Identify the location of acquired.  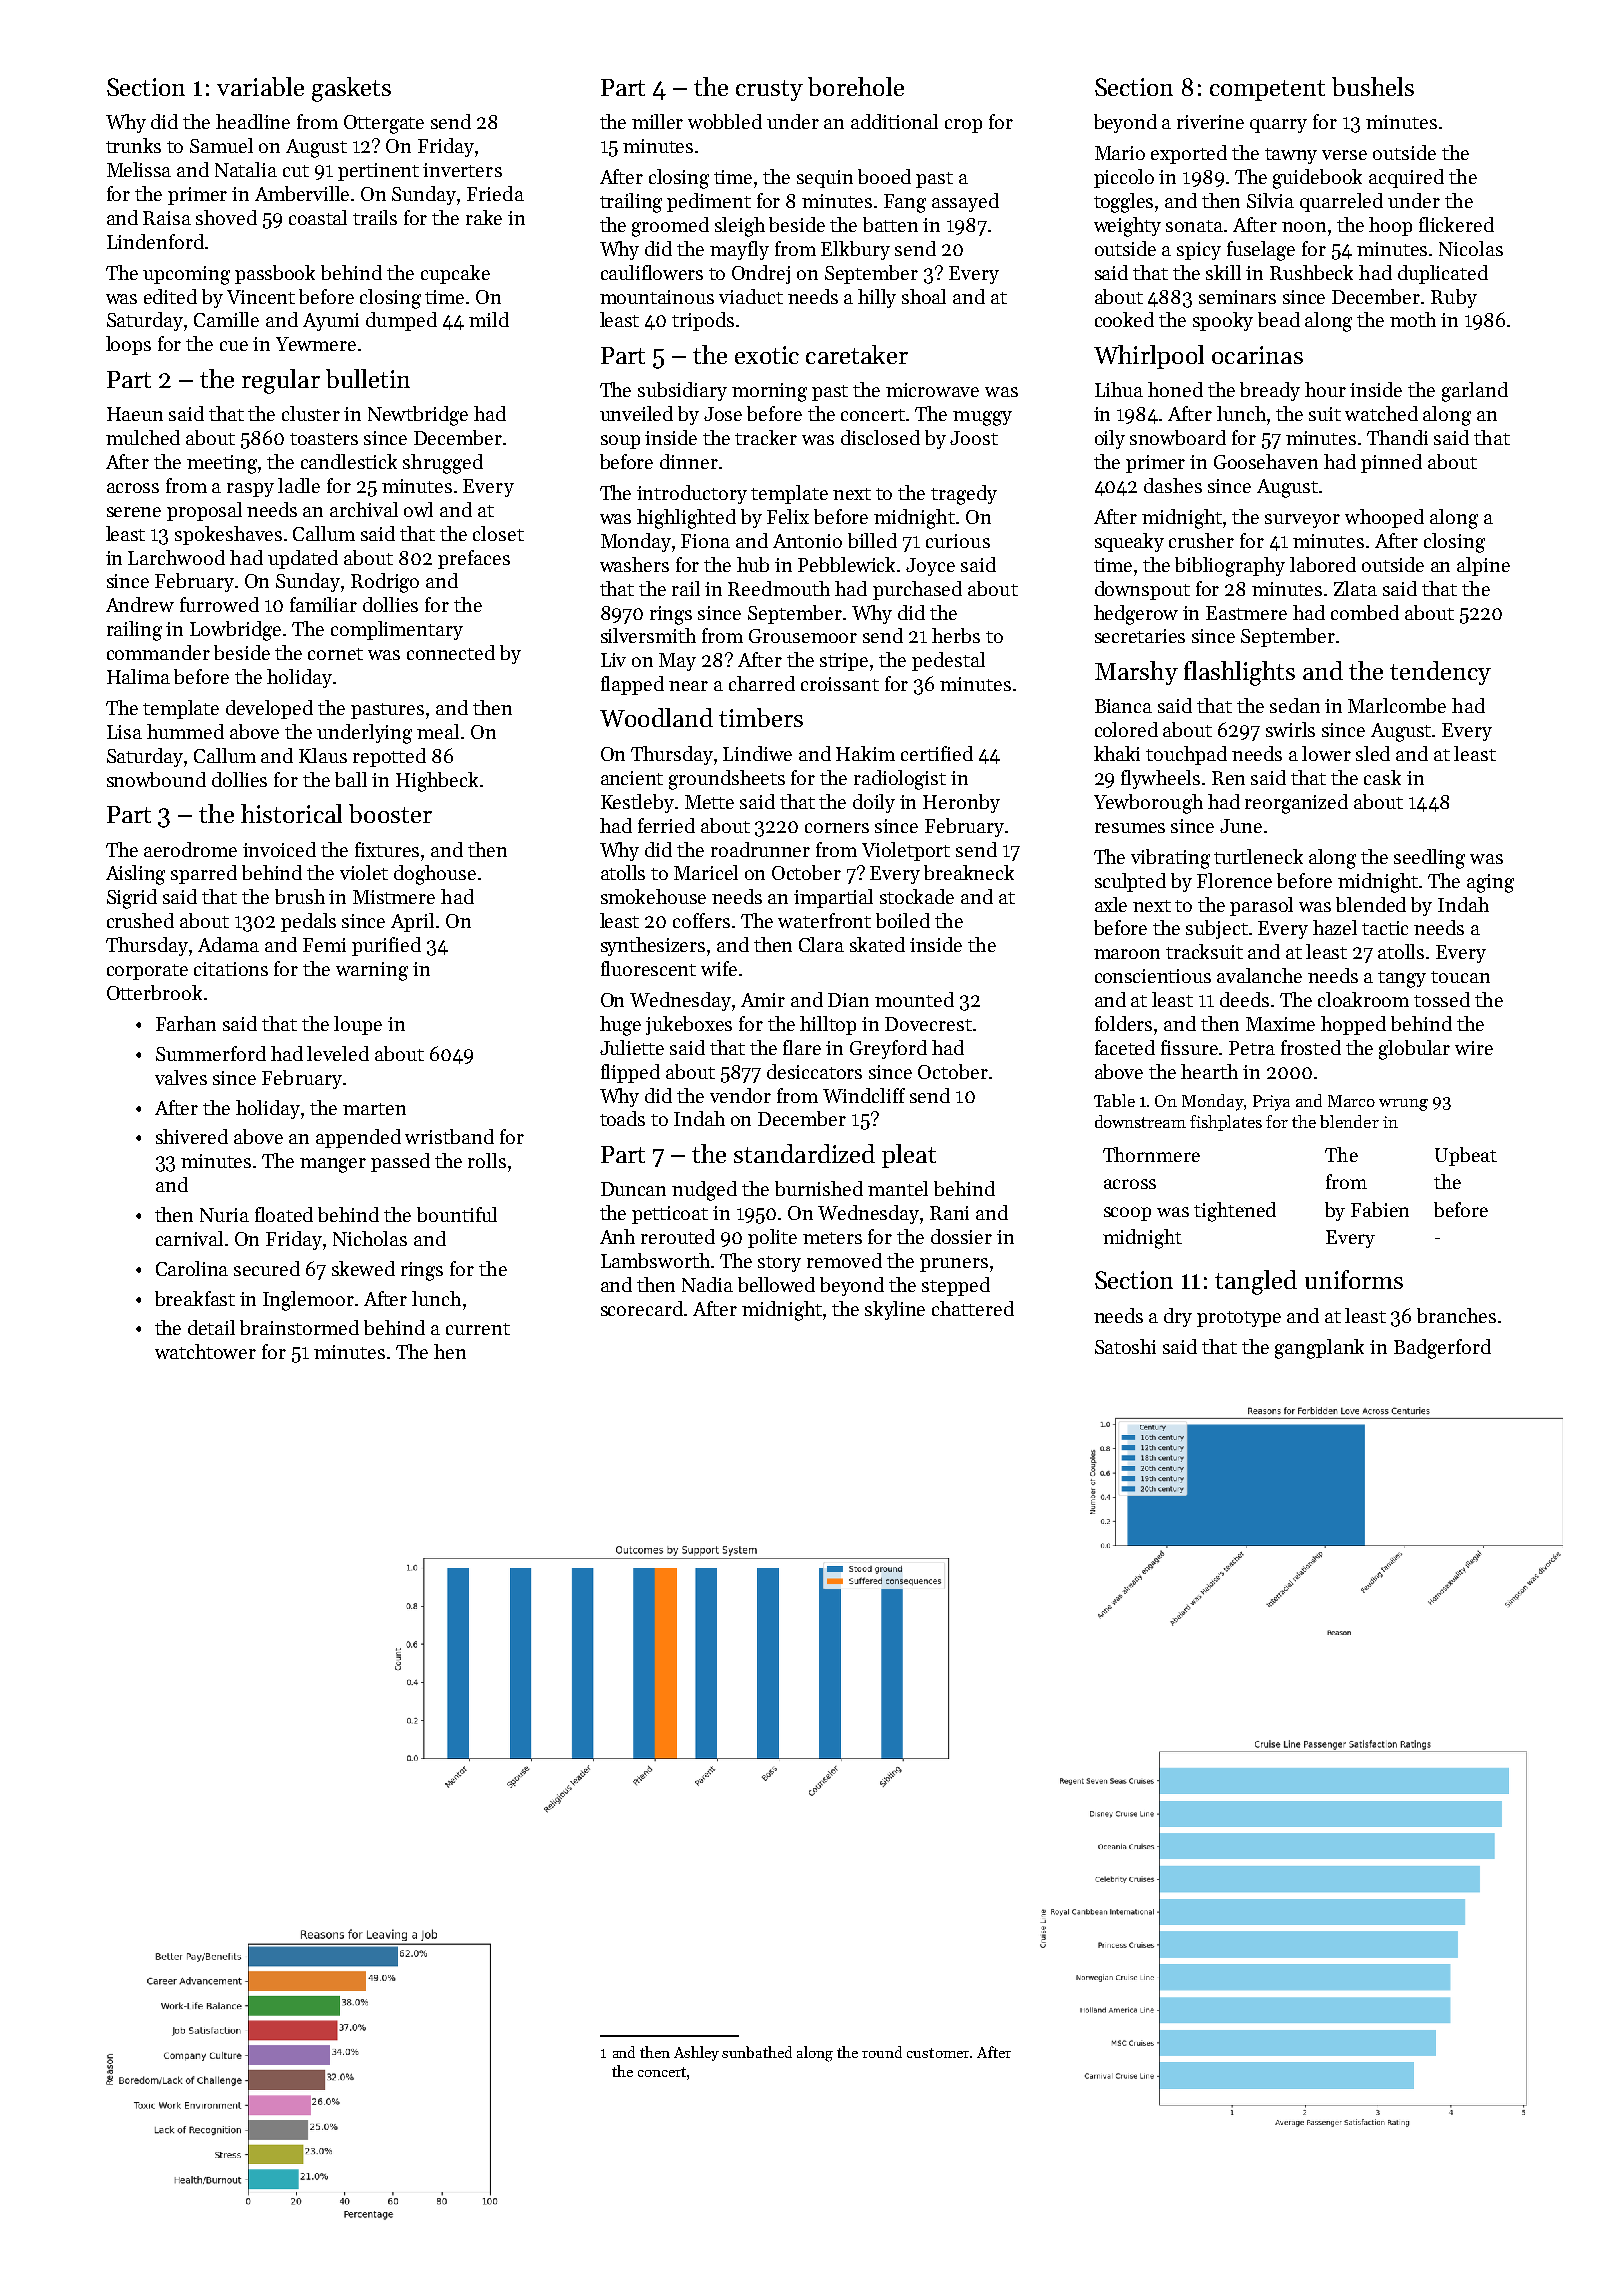
(1406, 178).
